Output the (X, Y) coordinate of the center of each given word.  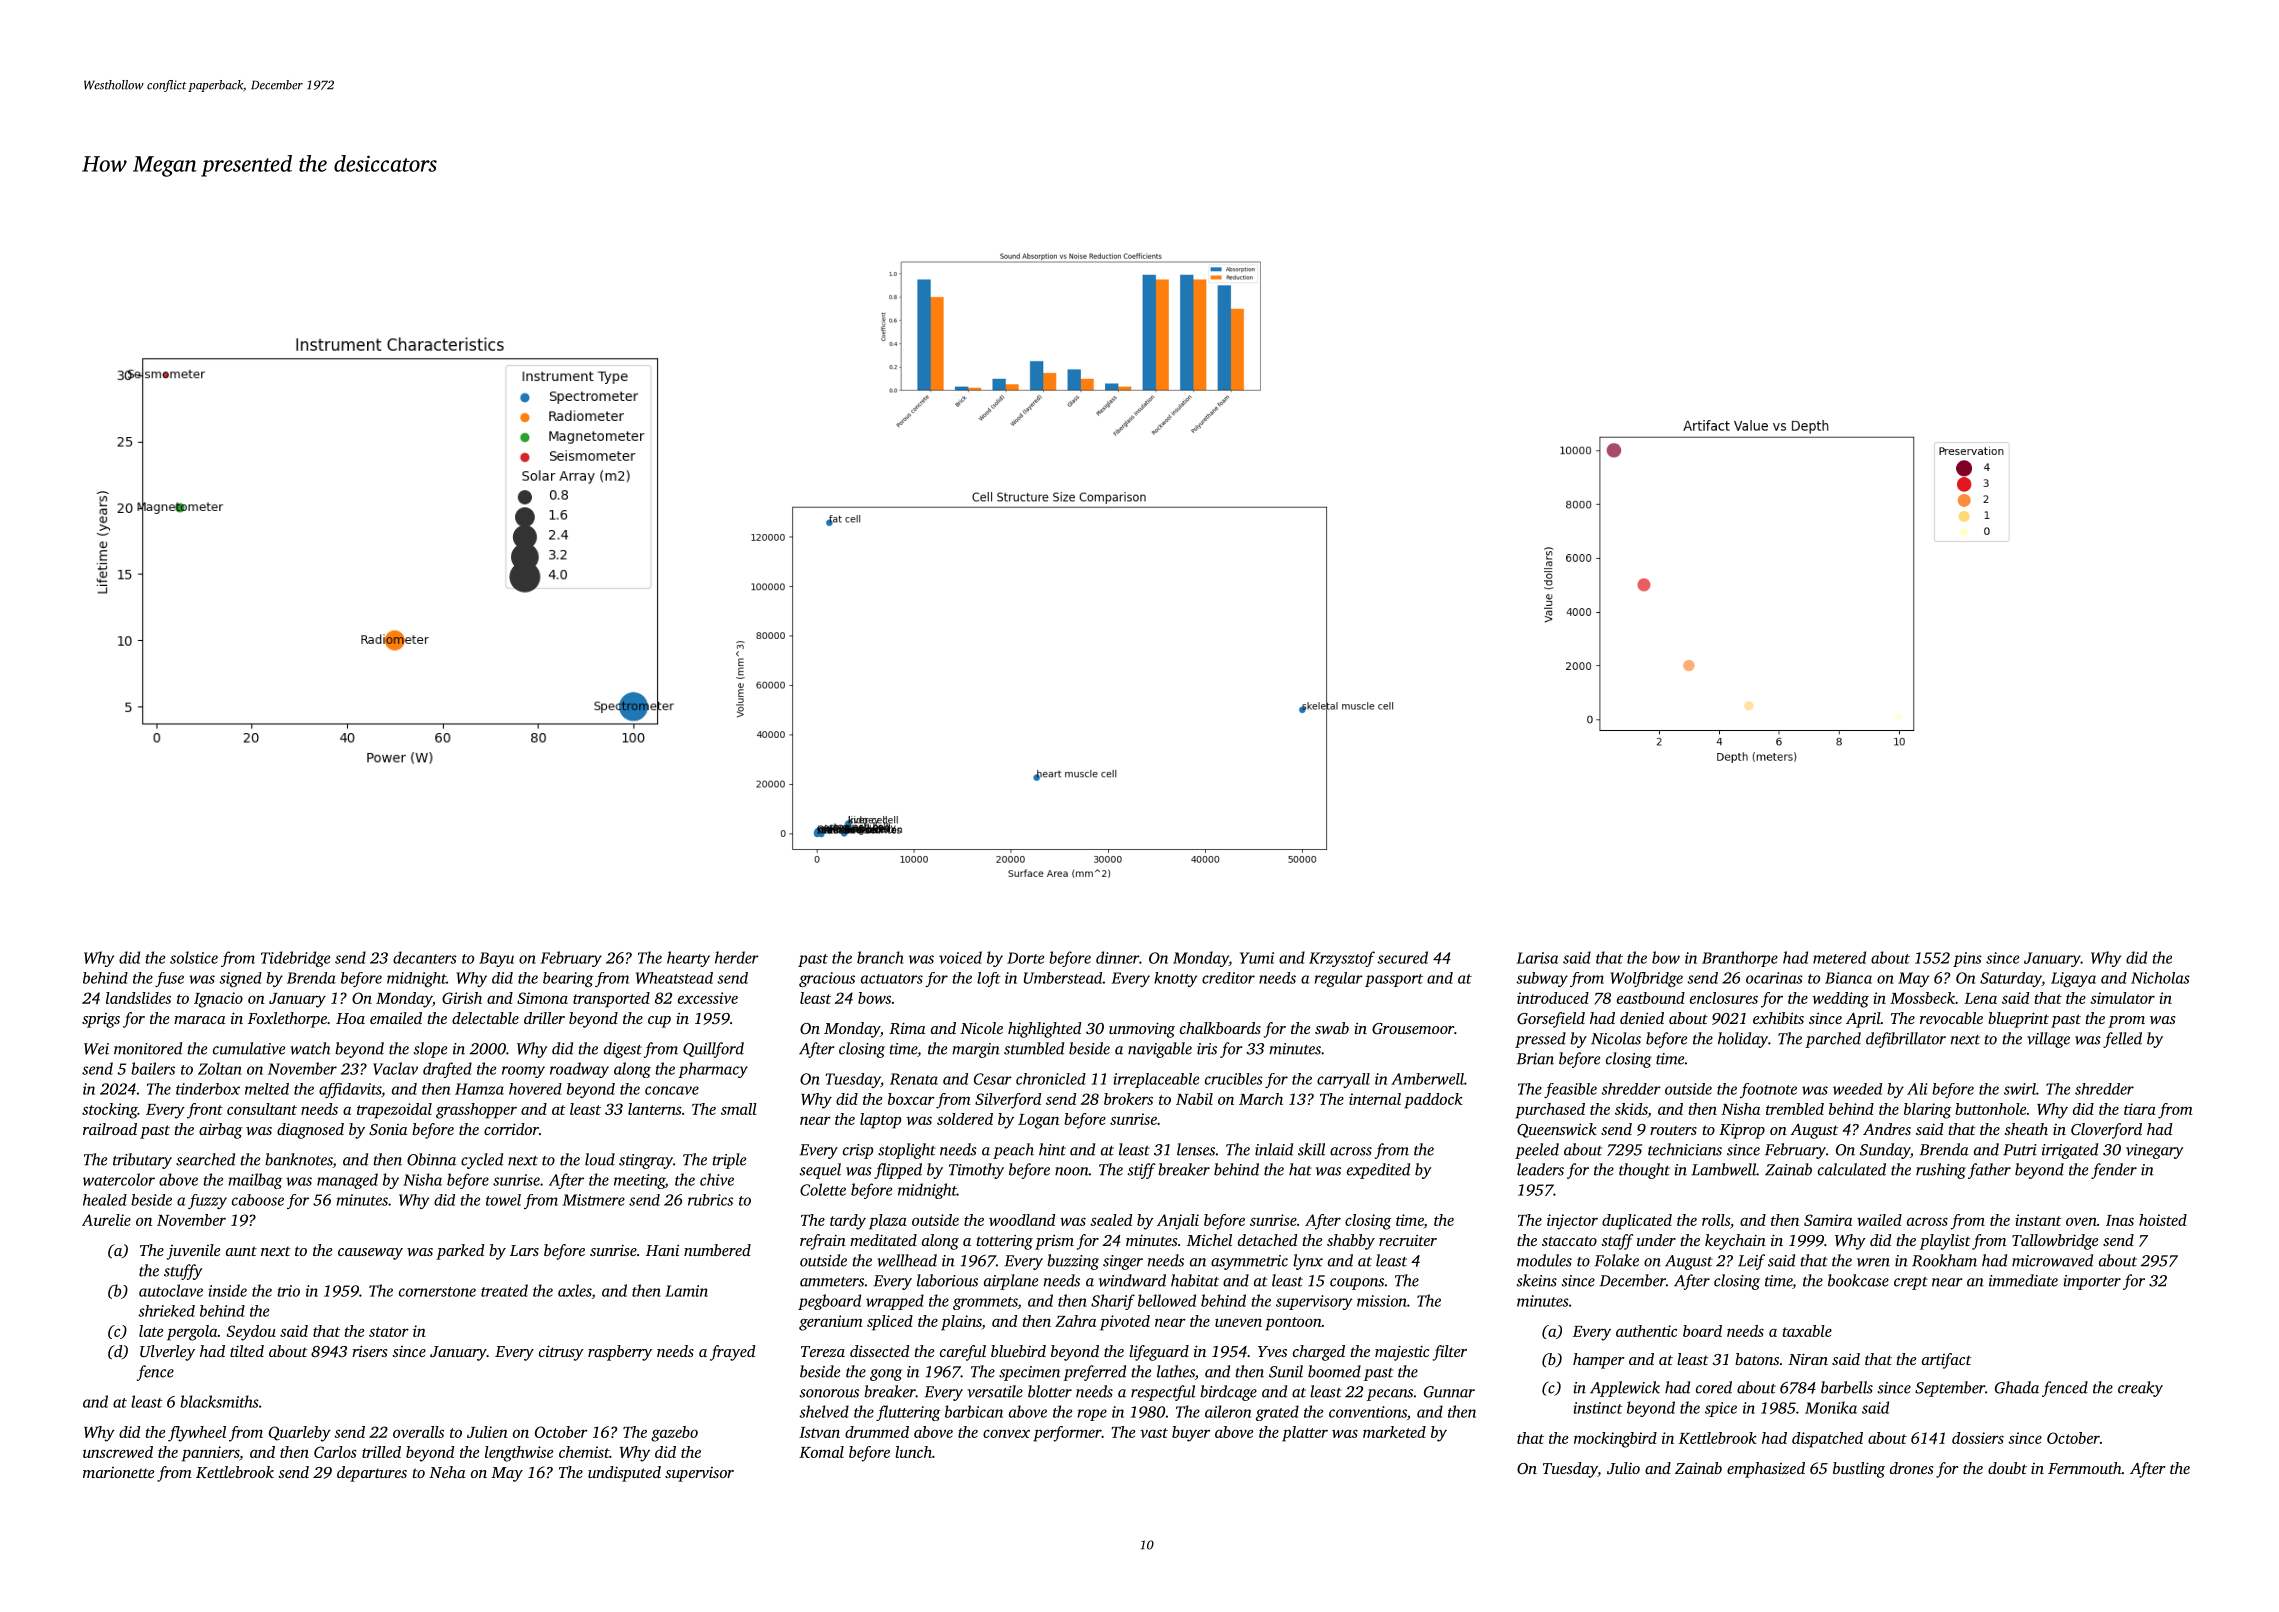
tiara (2140, 1109)
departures (372, 1474)
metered (1839, 957)
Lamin (686, 1291)
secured (1402, 957)
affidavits (350, 1090)
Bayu (496, 959)
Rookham (1944, 1260)
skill (1311, 1149)
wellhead (907, 1260)
